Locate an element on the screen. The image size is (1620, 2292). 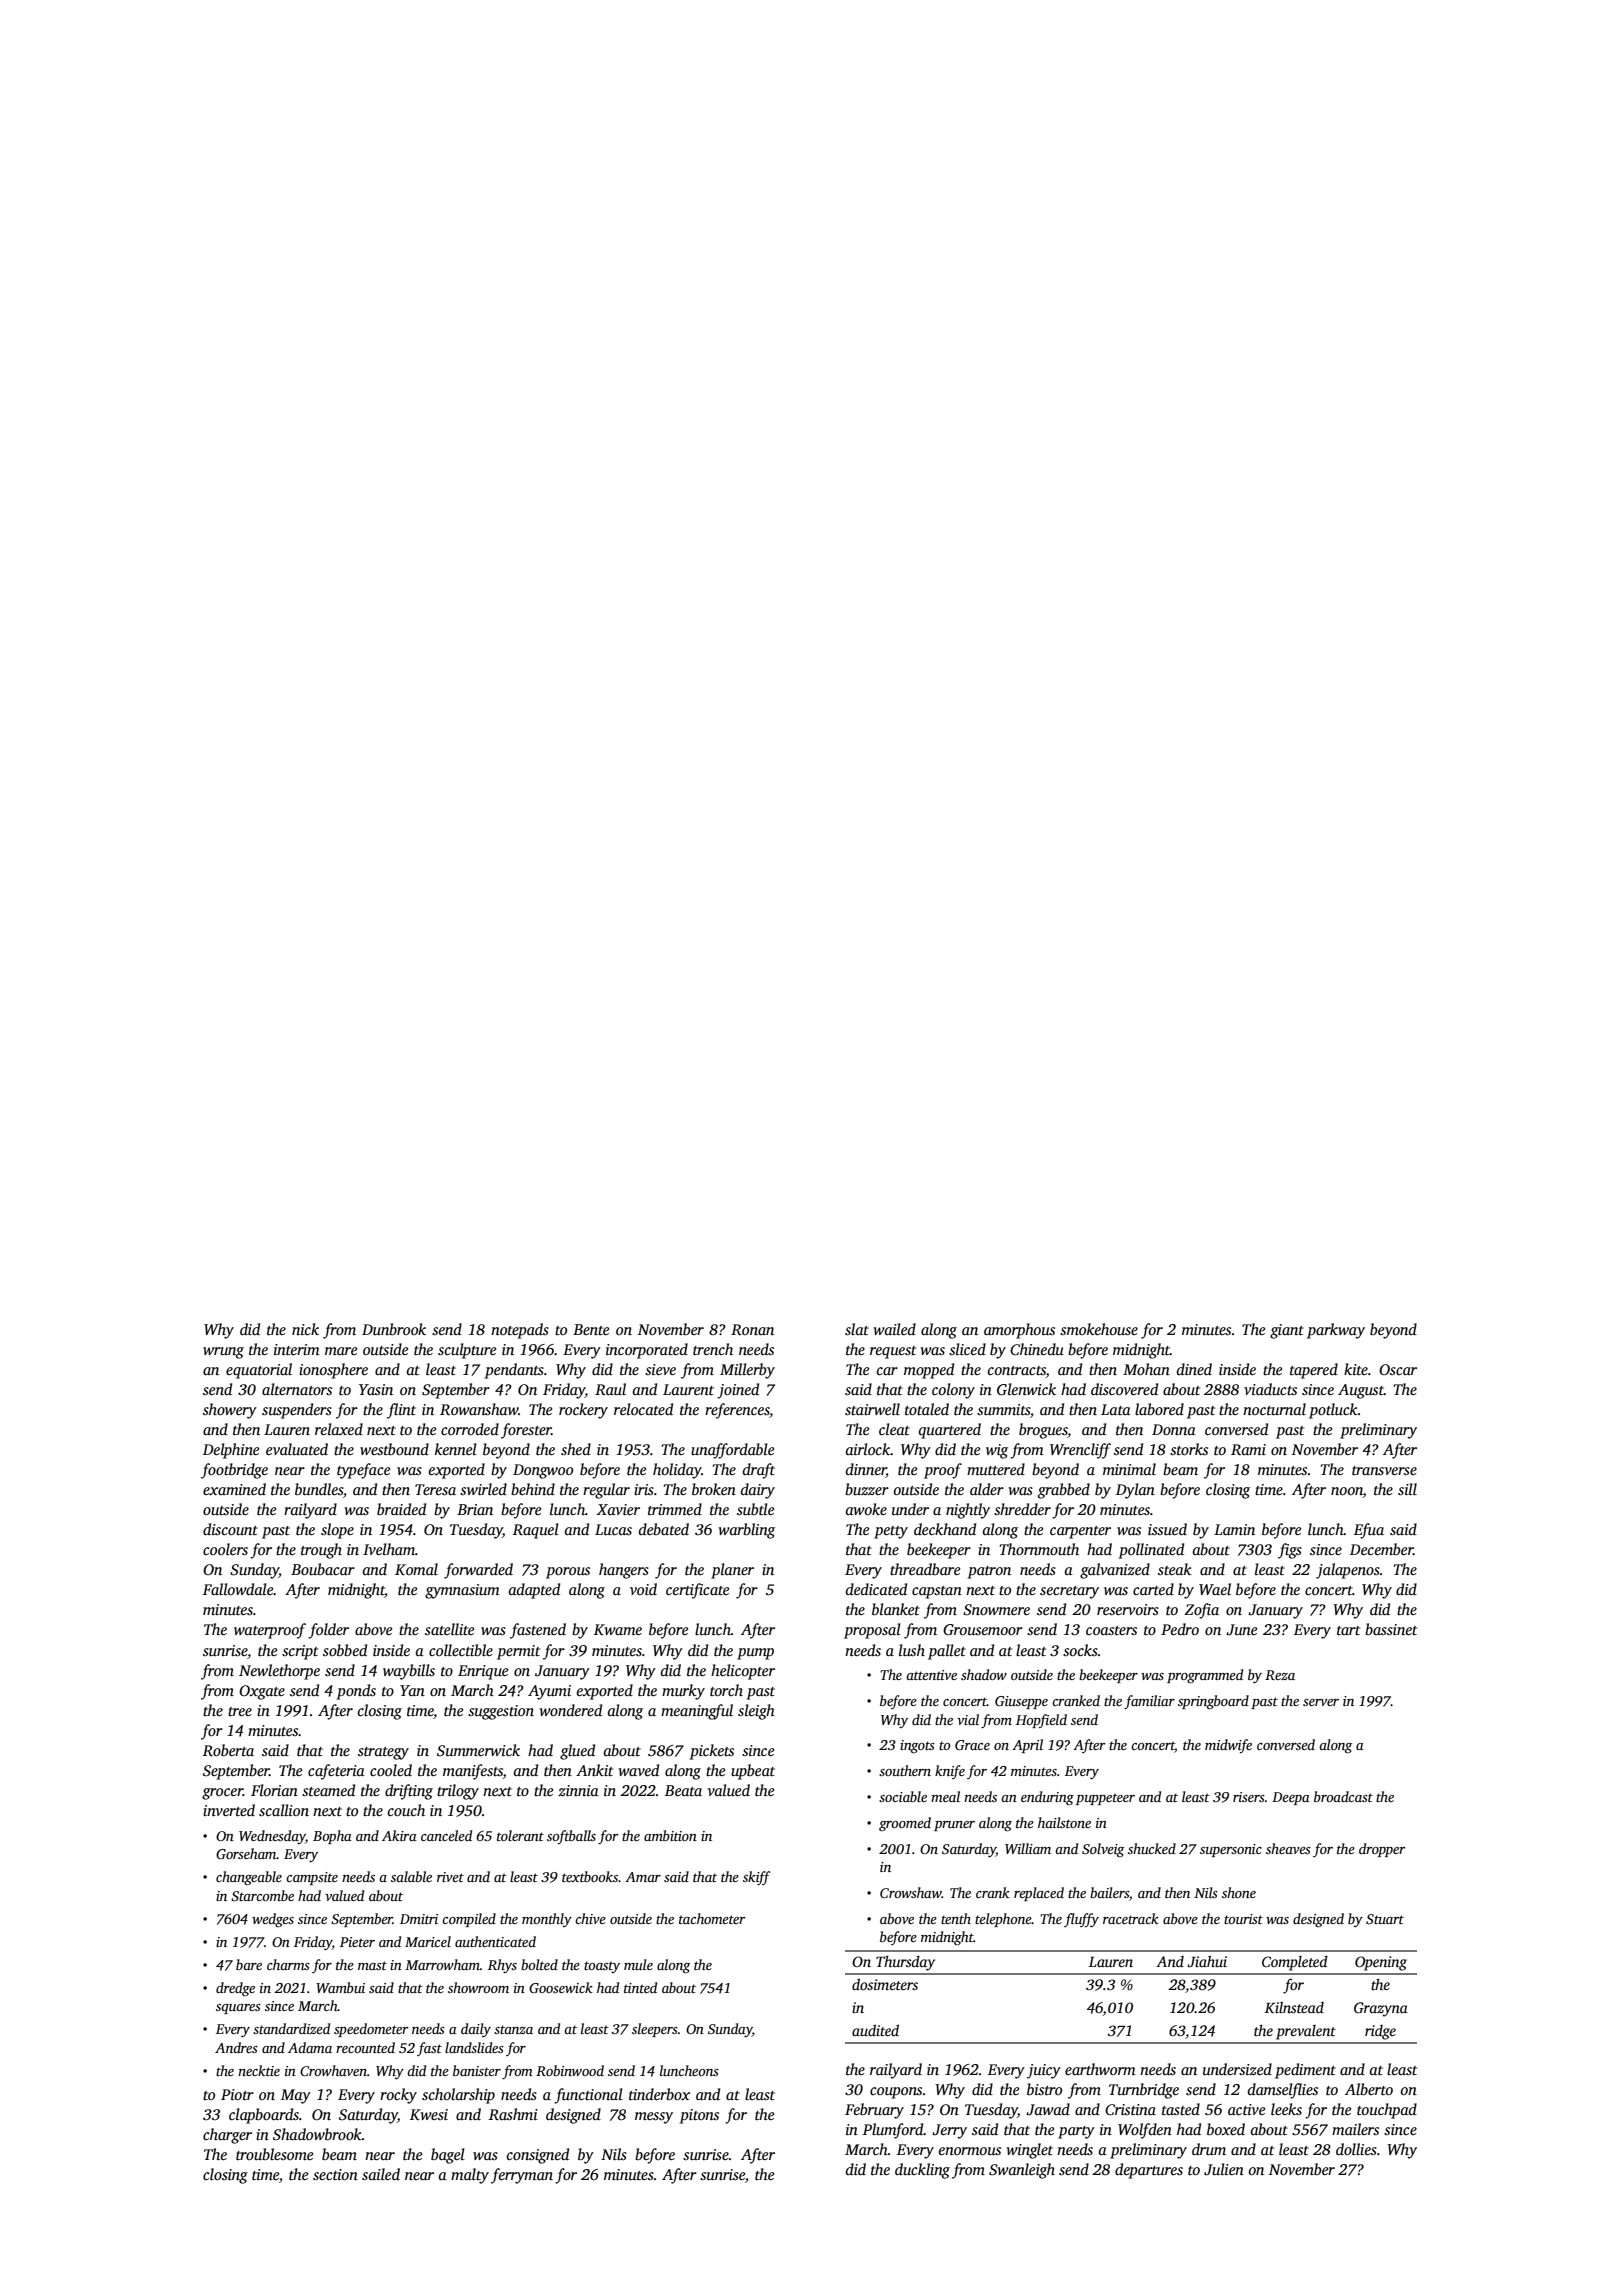
midwife is located at coordinates (1228, 1746).
